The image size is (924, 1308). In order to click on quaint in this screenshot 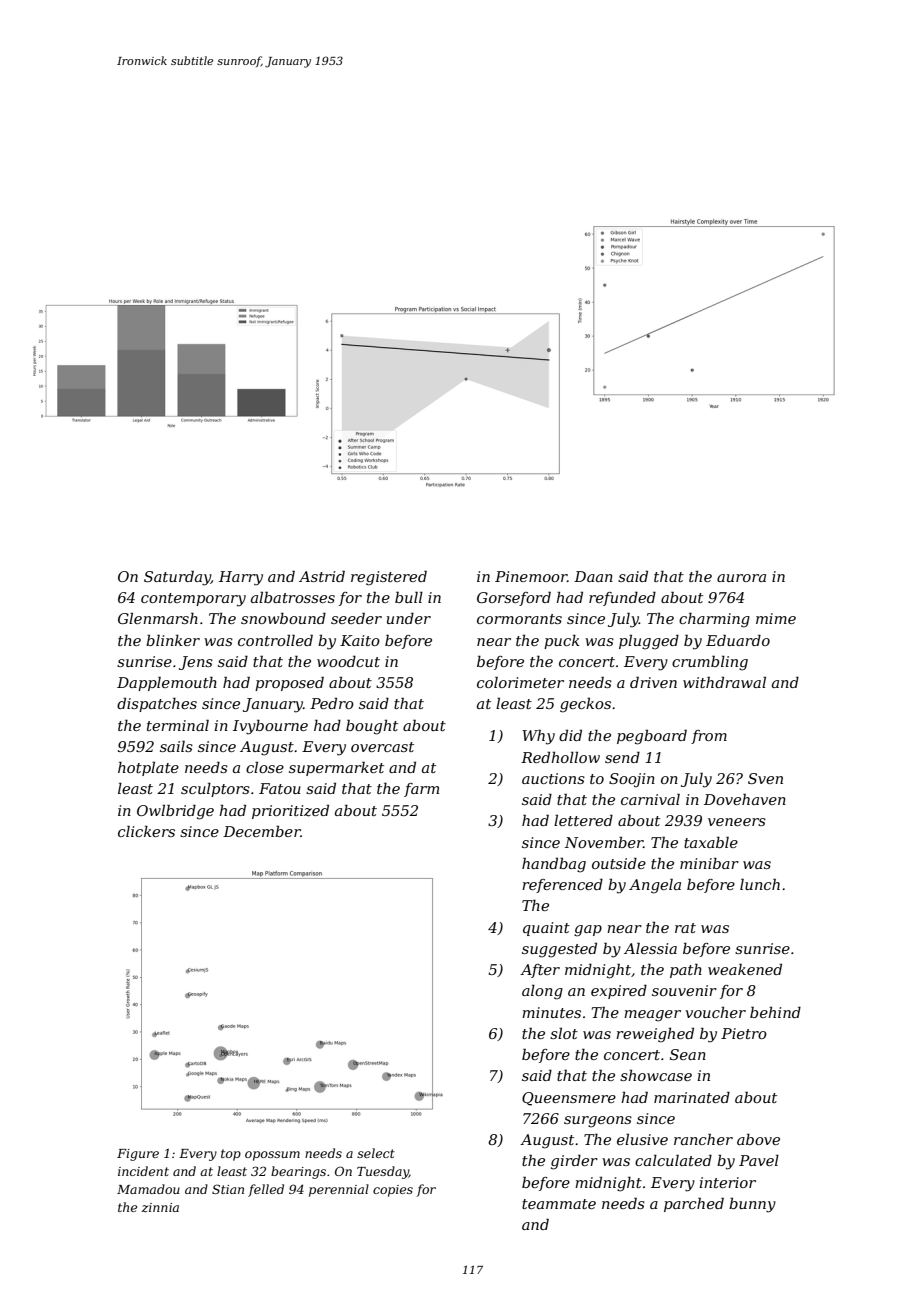, I will do `click(546, 929)`.
